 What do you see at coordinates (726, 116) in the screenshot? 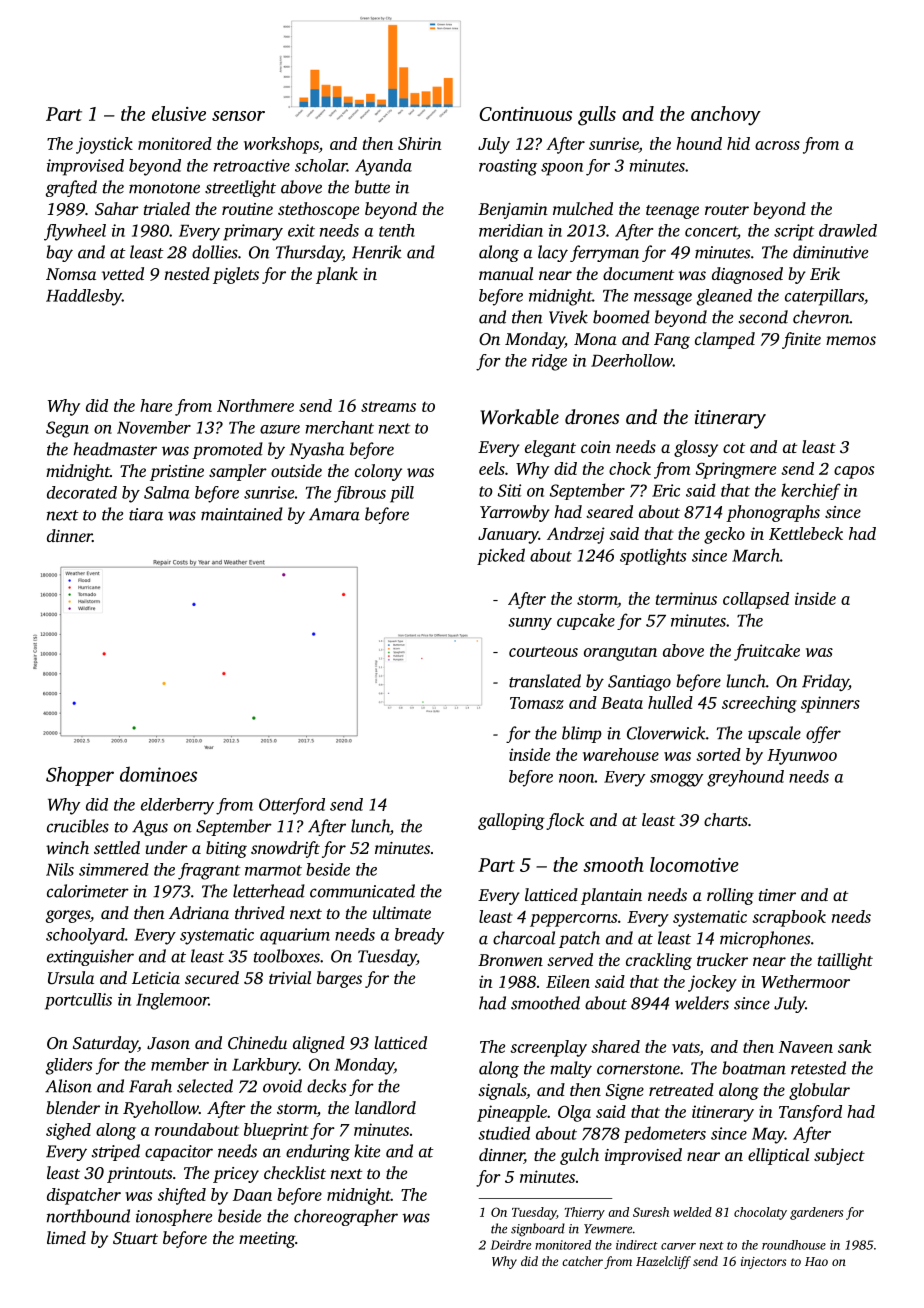
I see `anchovy` at bounding box center [726, 116].
